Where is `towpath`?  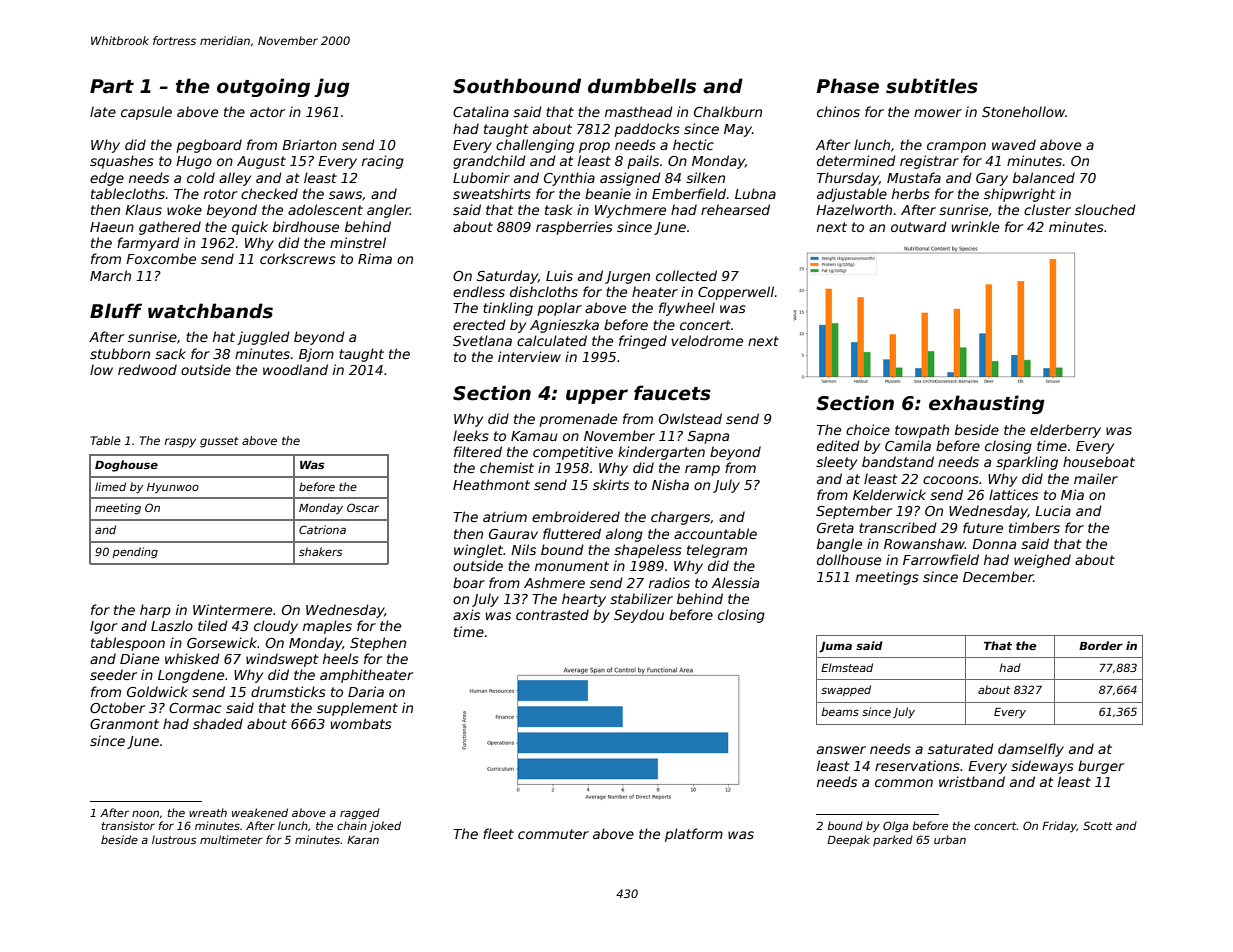
towpath is located at coordinates (922, 431).
